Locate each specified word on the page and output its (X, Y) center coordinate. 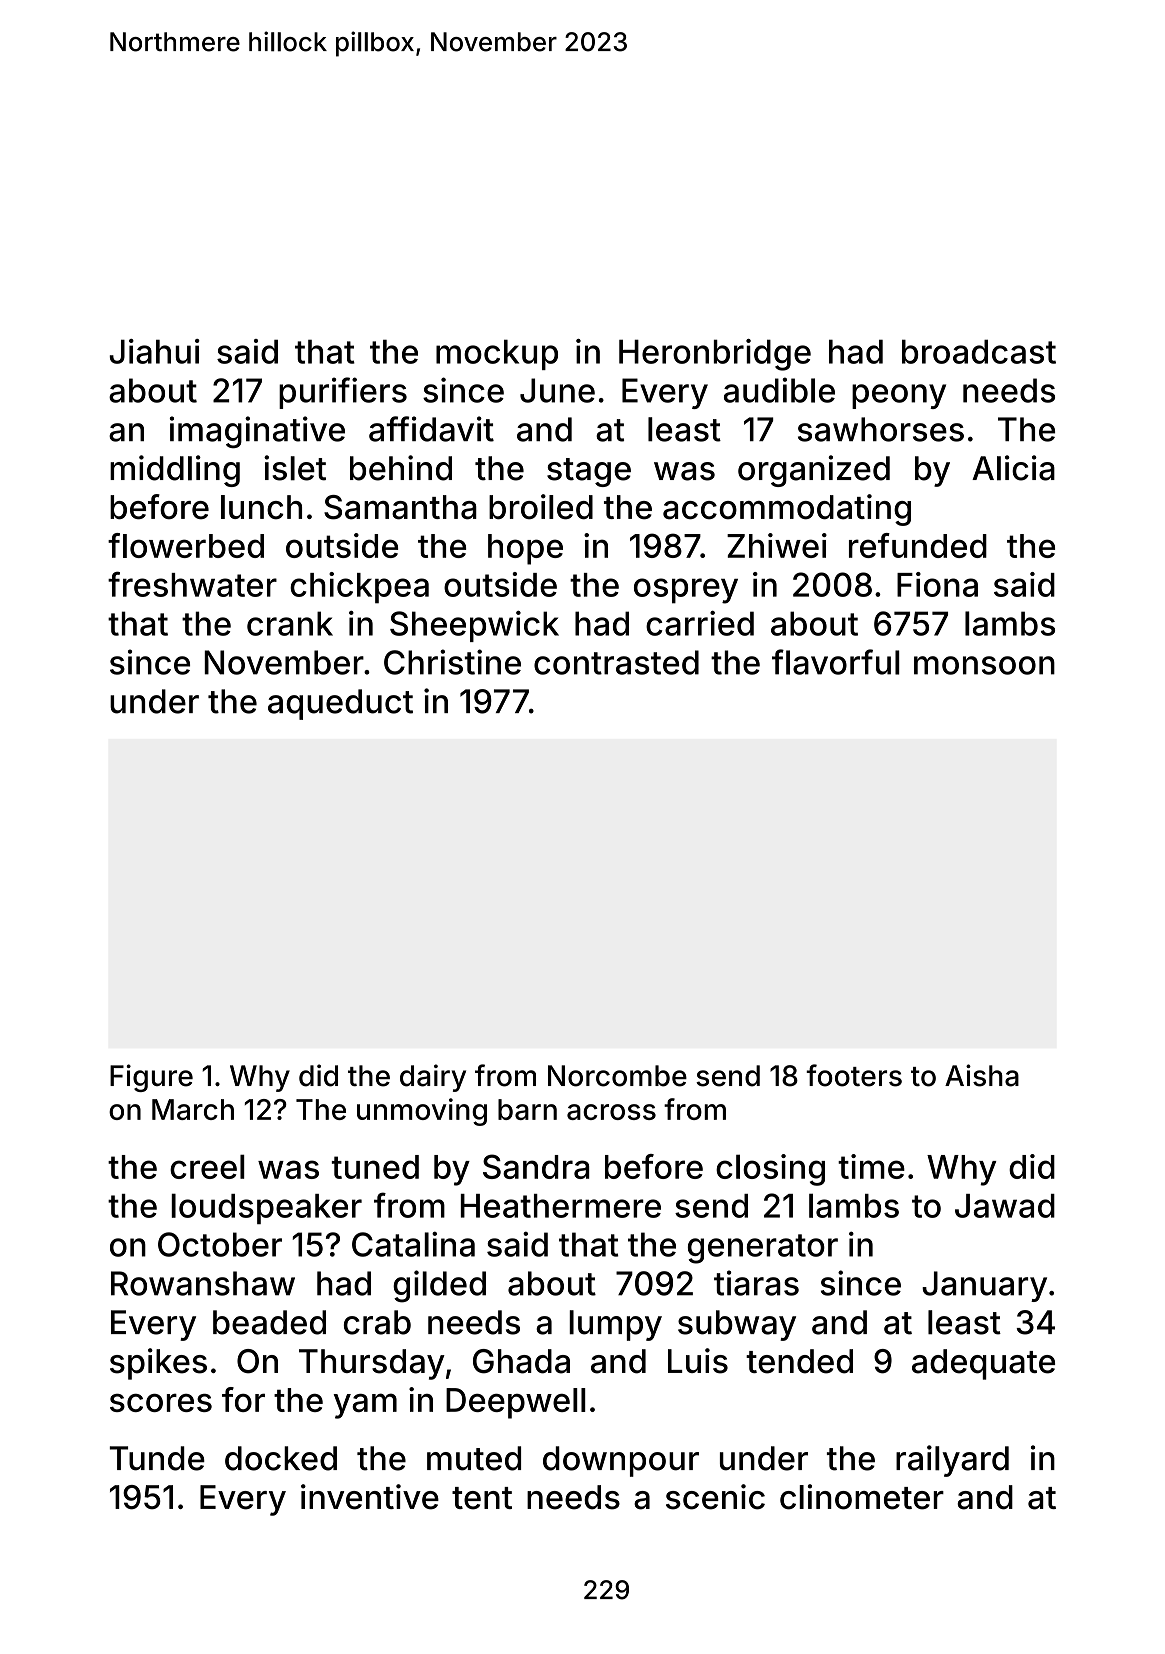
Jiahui (154, 351)
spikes (158, 1364)
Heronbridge (715, 355)
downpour (621, 1461)
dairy (433, 1078)
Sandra (536, 1166)
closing (770, 1170)
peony (899, 396)
